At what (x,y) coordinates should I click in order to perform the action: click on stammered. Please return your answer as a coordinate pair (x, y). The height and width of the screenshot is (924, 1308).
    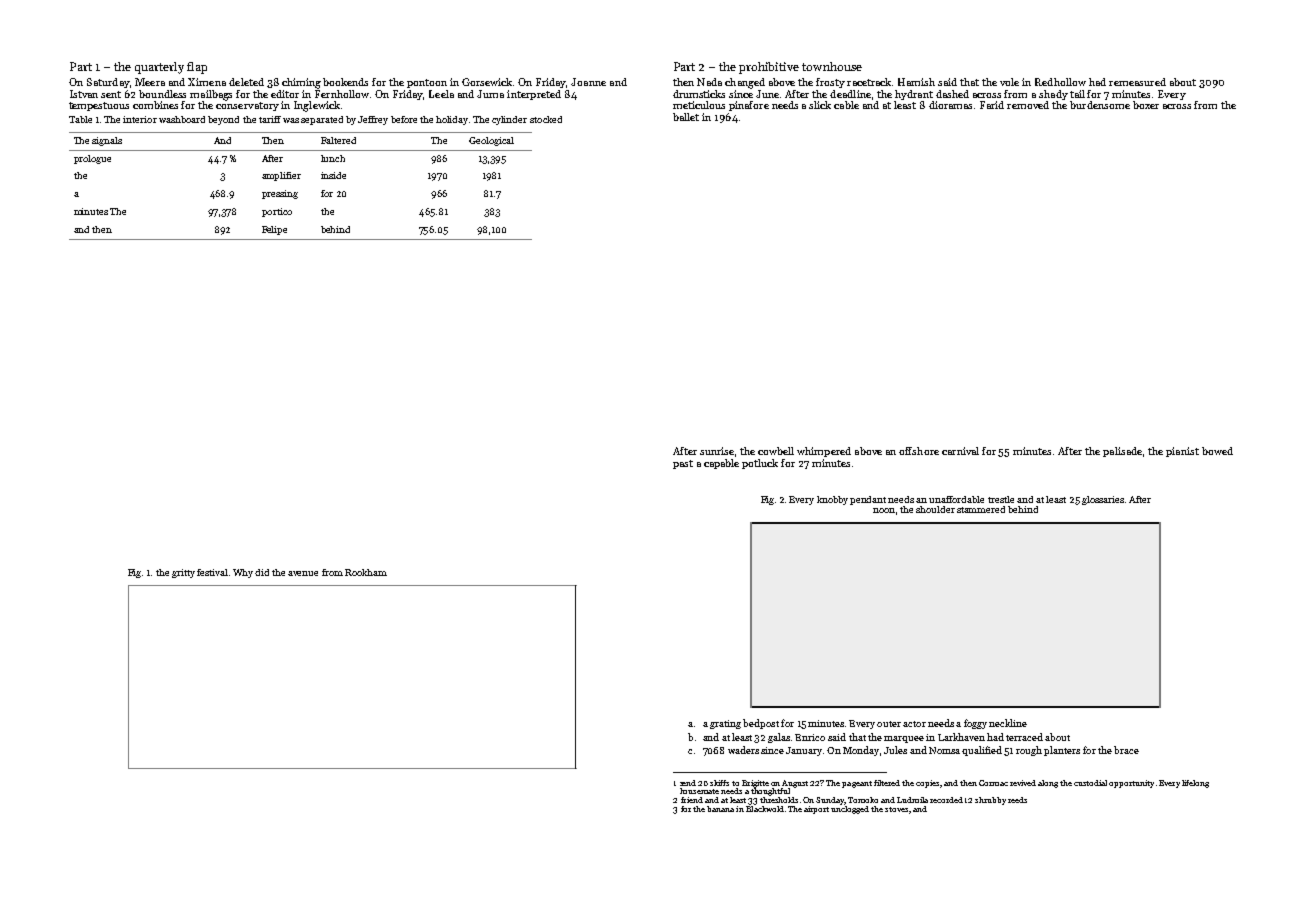
    Looking at the image, I should click on (981, 509).
